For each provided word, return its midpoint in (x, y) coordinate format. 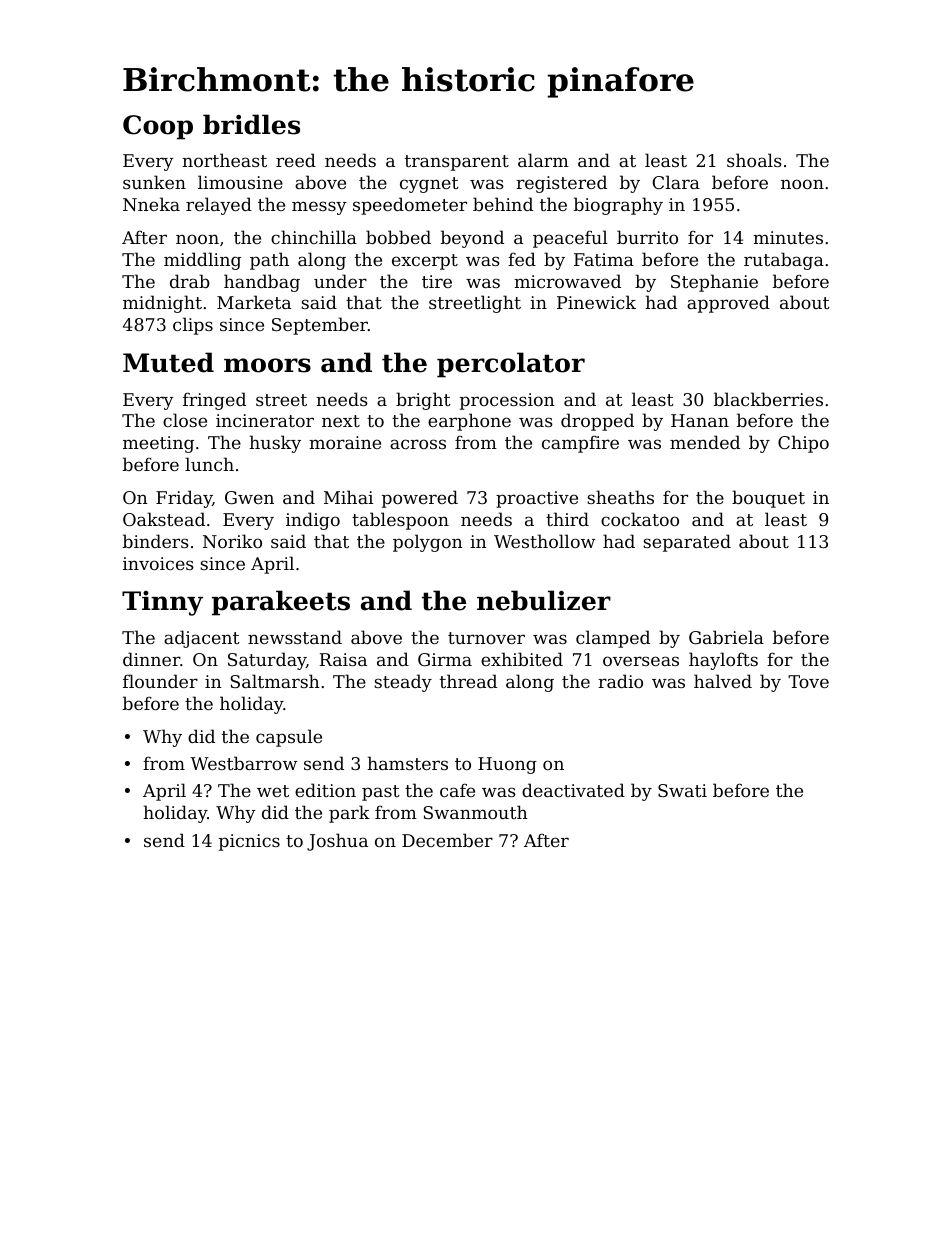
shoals (754, 160)
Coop (158, 127)
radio (620, 681)
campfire (580, 444)
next (341, 421)
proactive (537, 499)
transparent (457, 163)
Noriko (232, 541)
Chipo (803, 444)
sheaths (620, 497)
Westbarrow (243, 763)
